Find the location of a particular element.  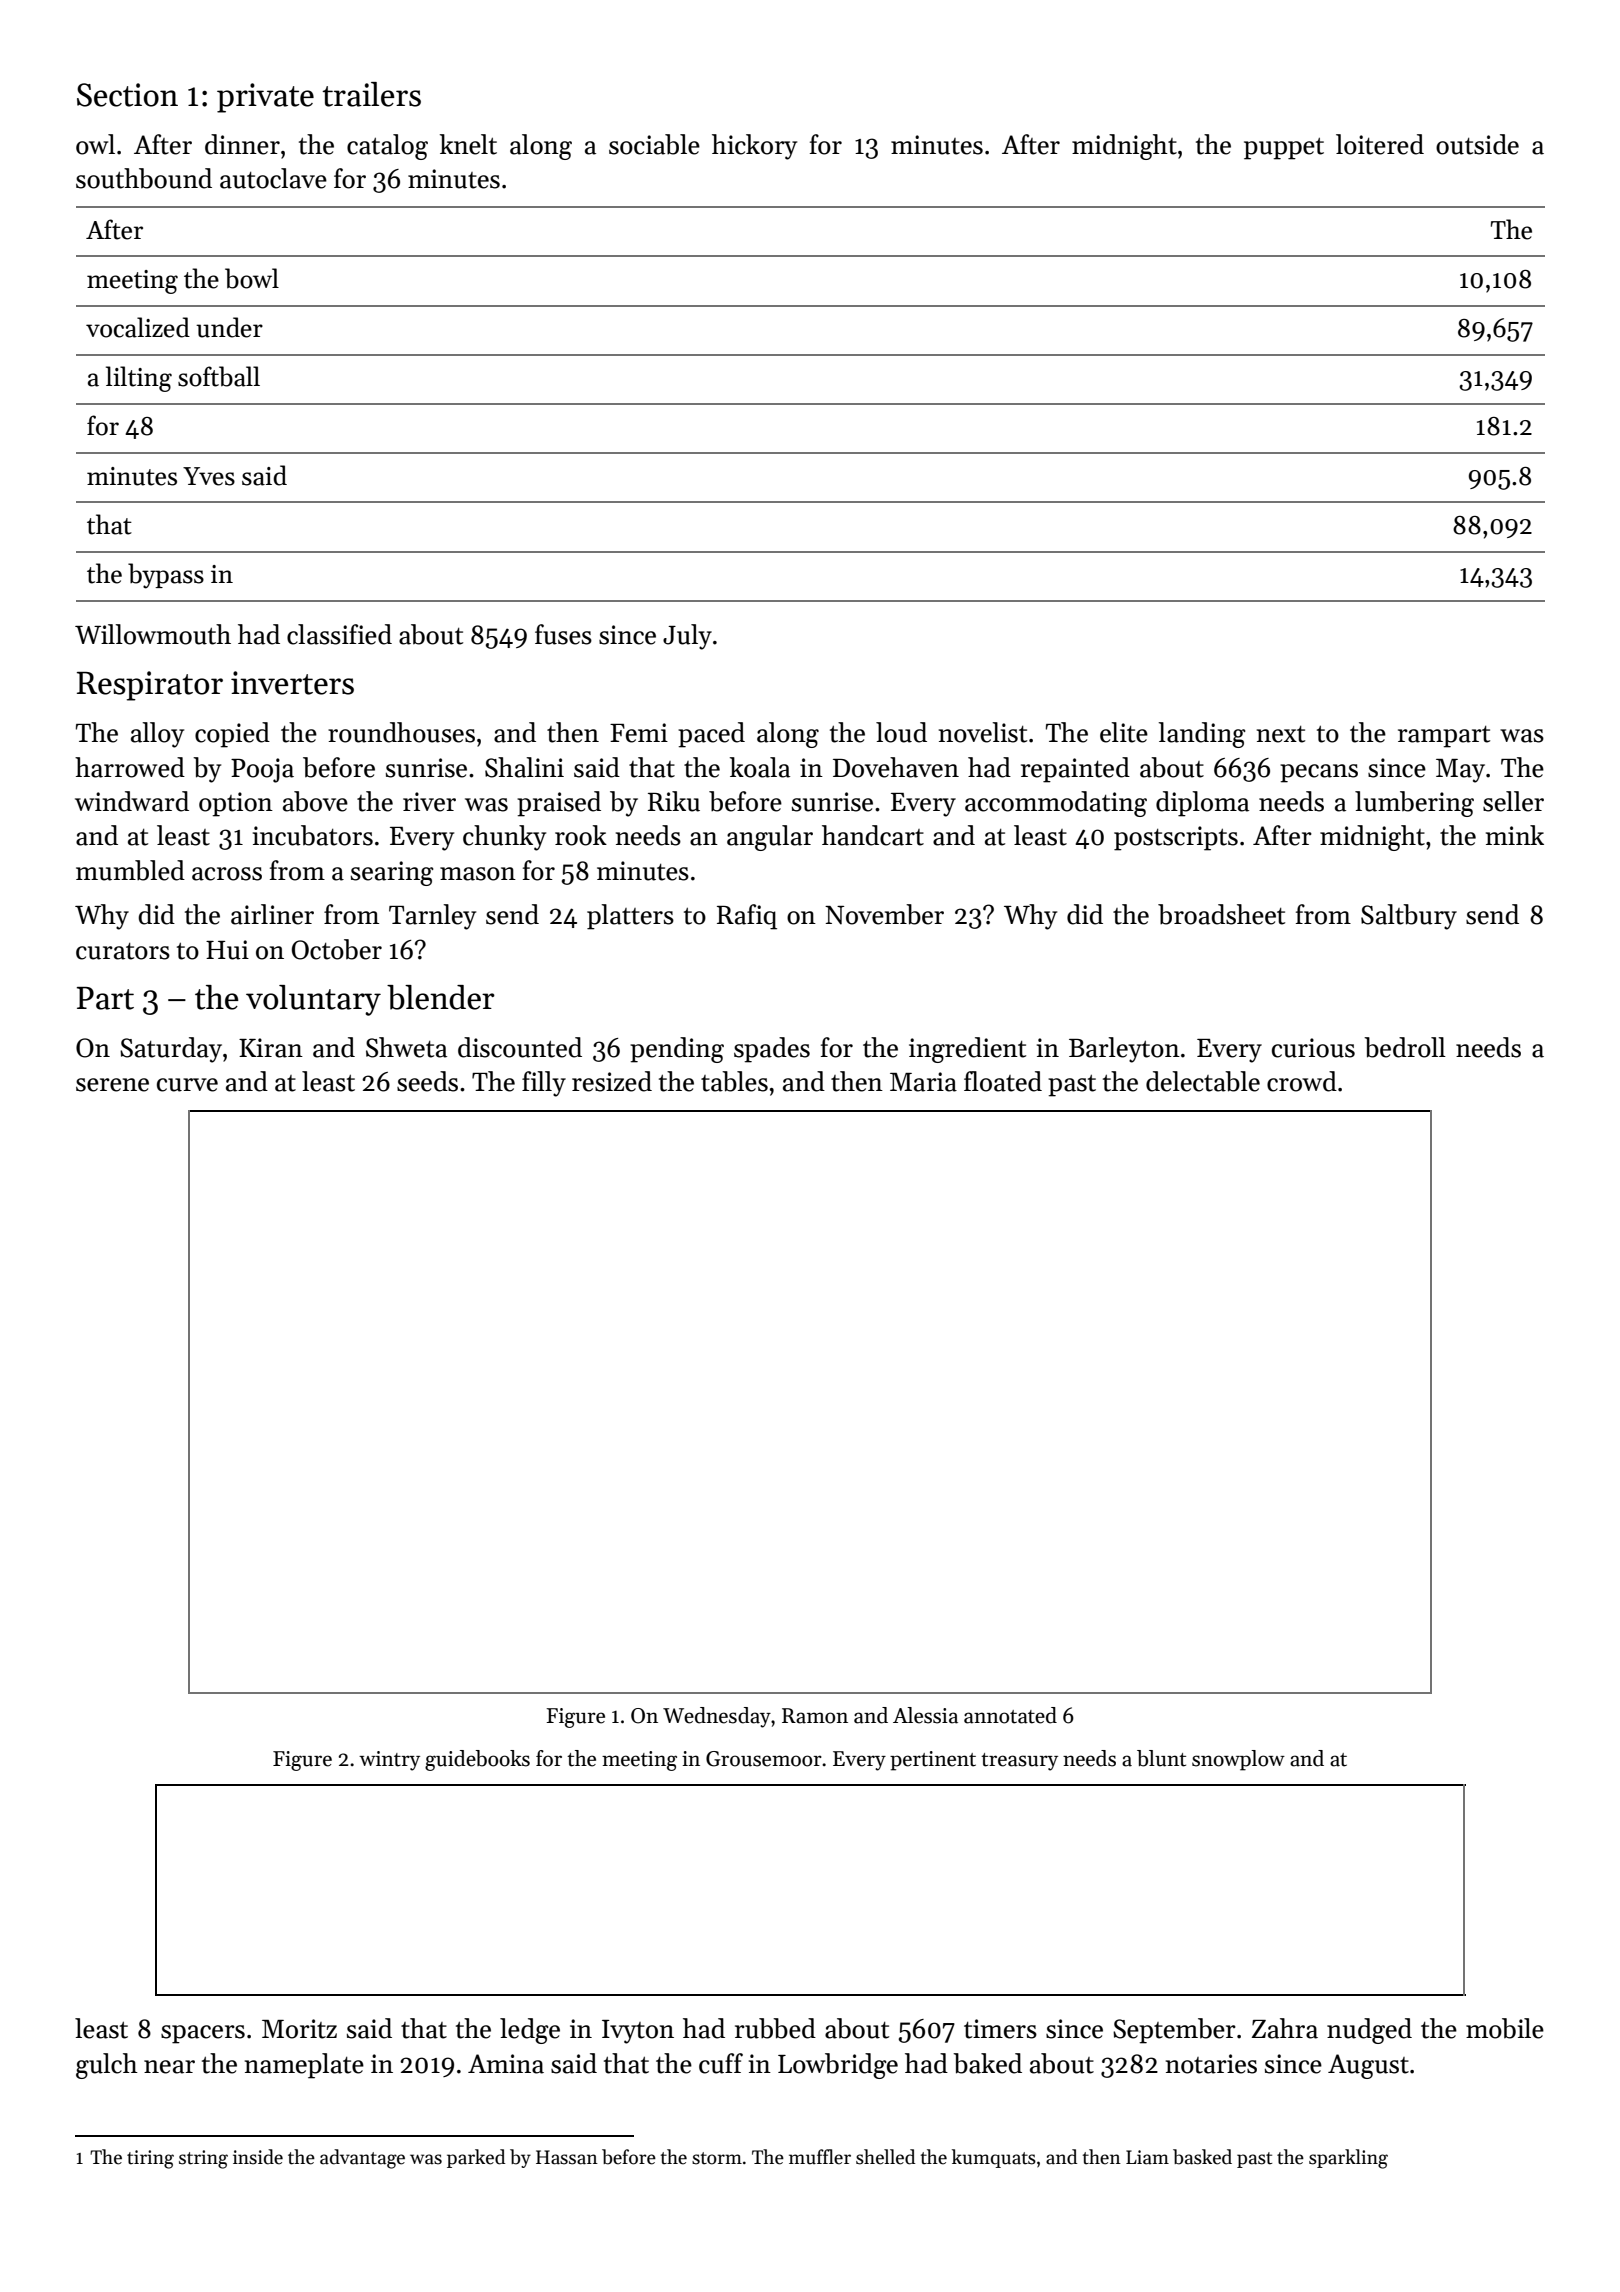

wintry is located at coordinates (389, 1761).
